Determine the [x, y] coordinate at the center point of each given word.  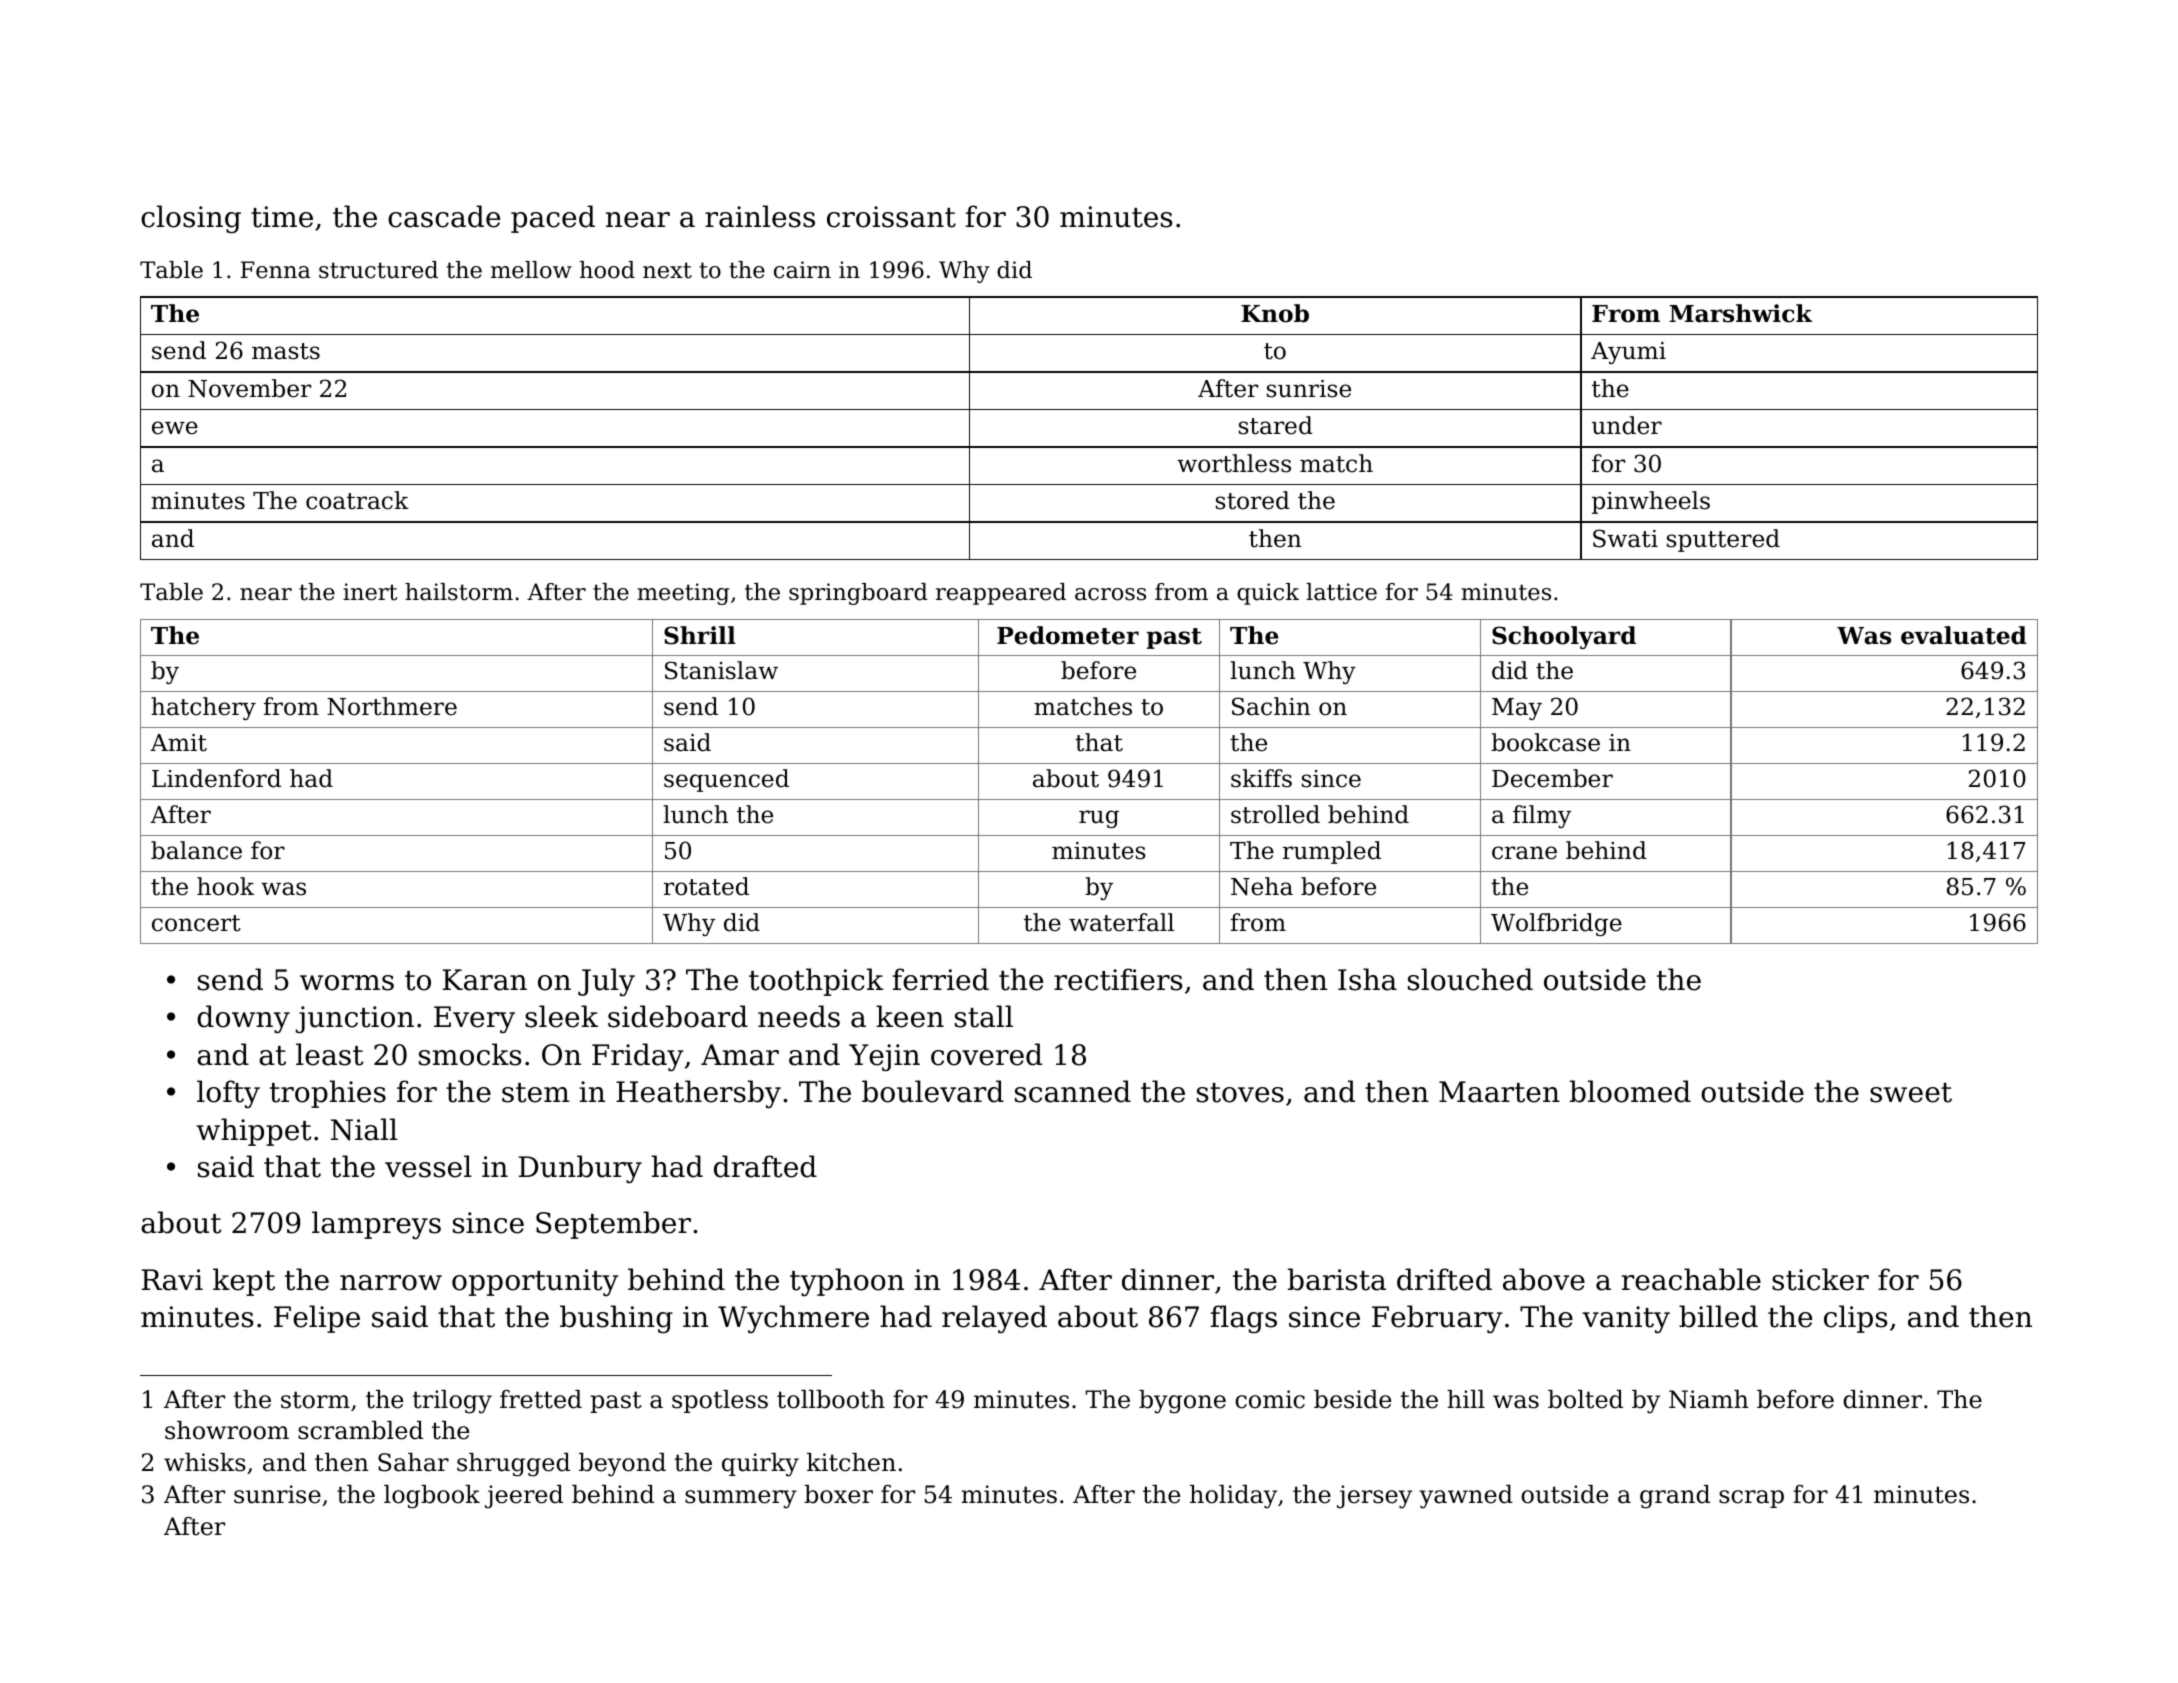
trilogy [452, 1402]
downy [243, 1019]
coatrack [357, 500]
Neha [1262, 886]
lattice [1341, 592]
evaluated [1964, 635]
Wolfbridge [1556, 924]
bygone [1182, 1402]
